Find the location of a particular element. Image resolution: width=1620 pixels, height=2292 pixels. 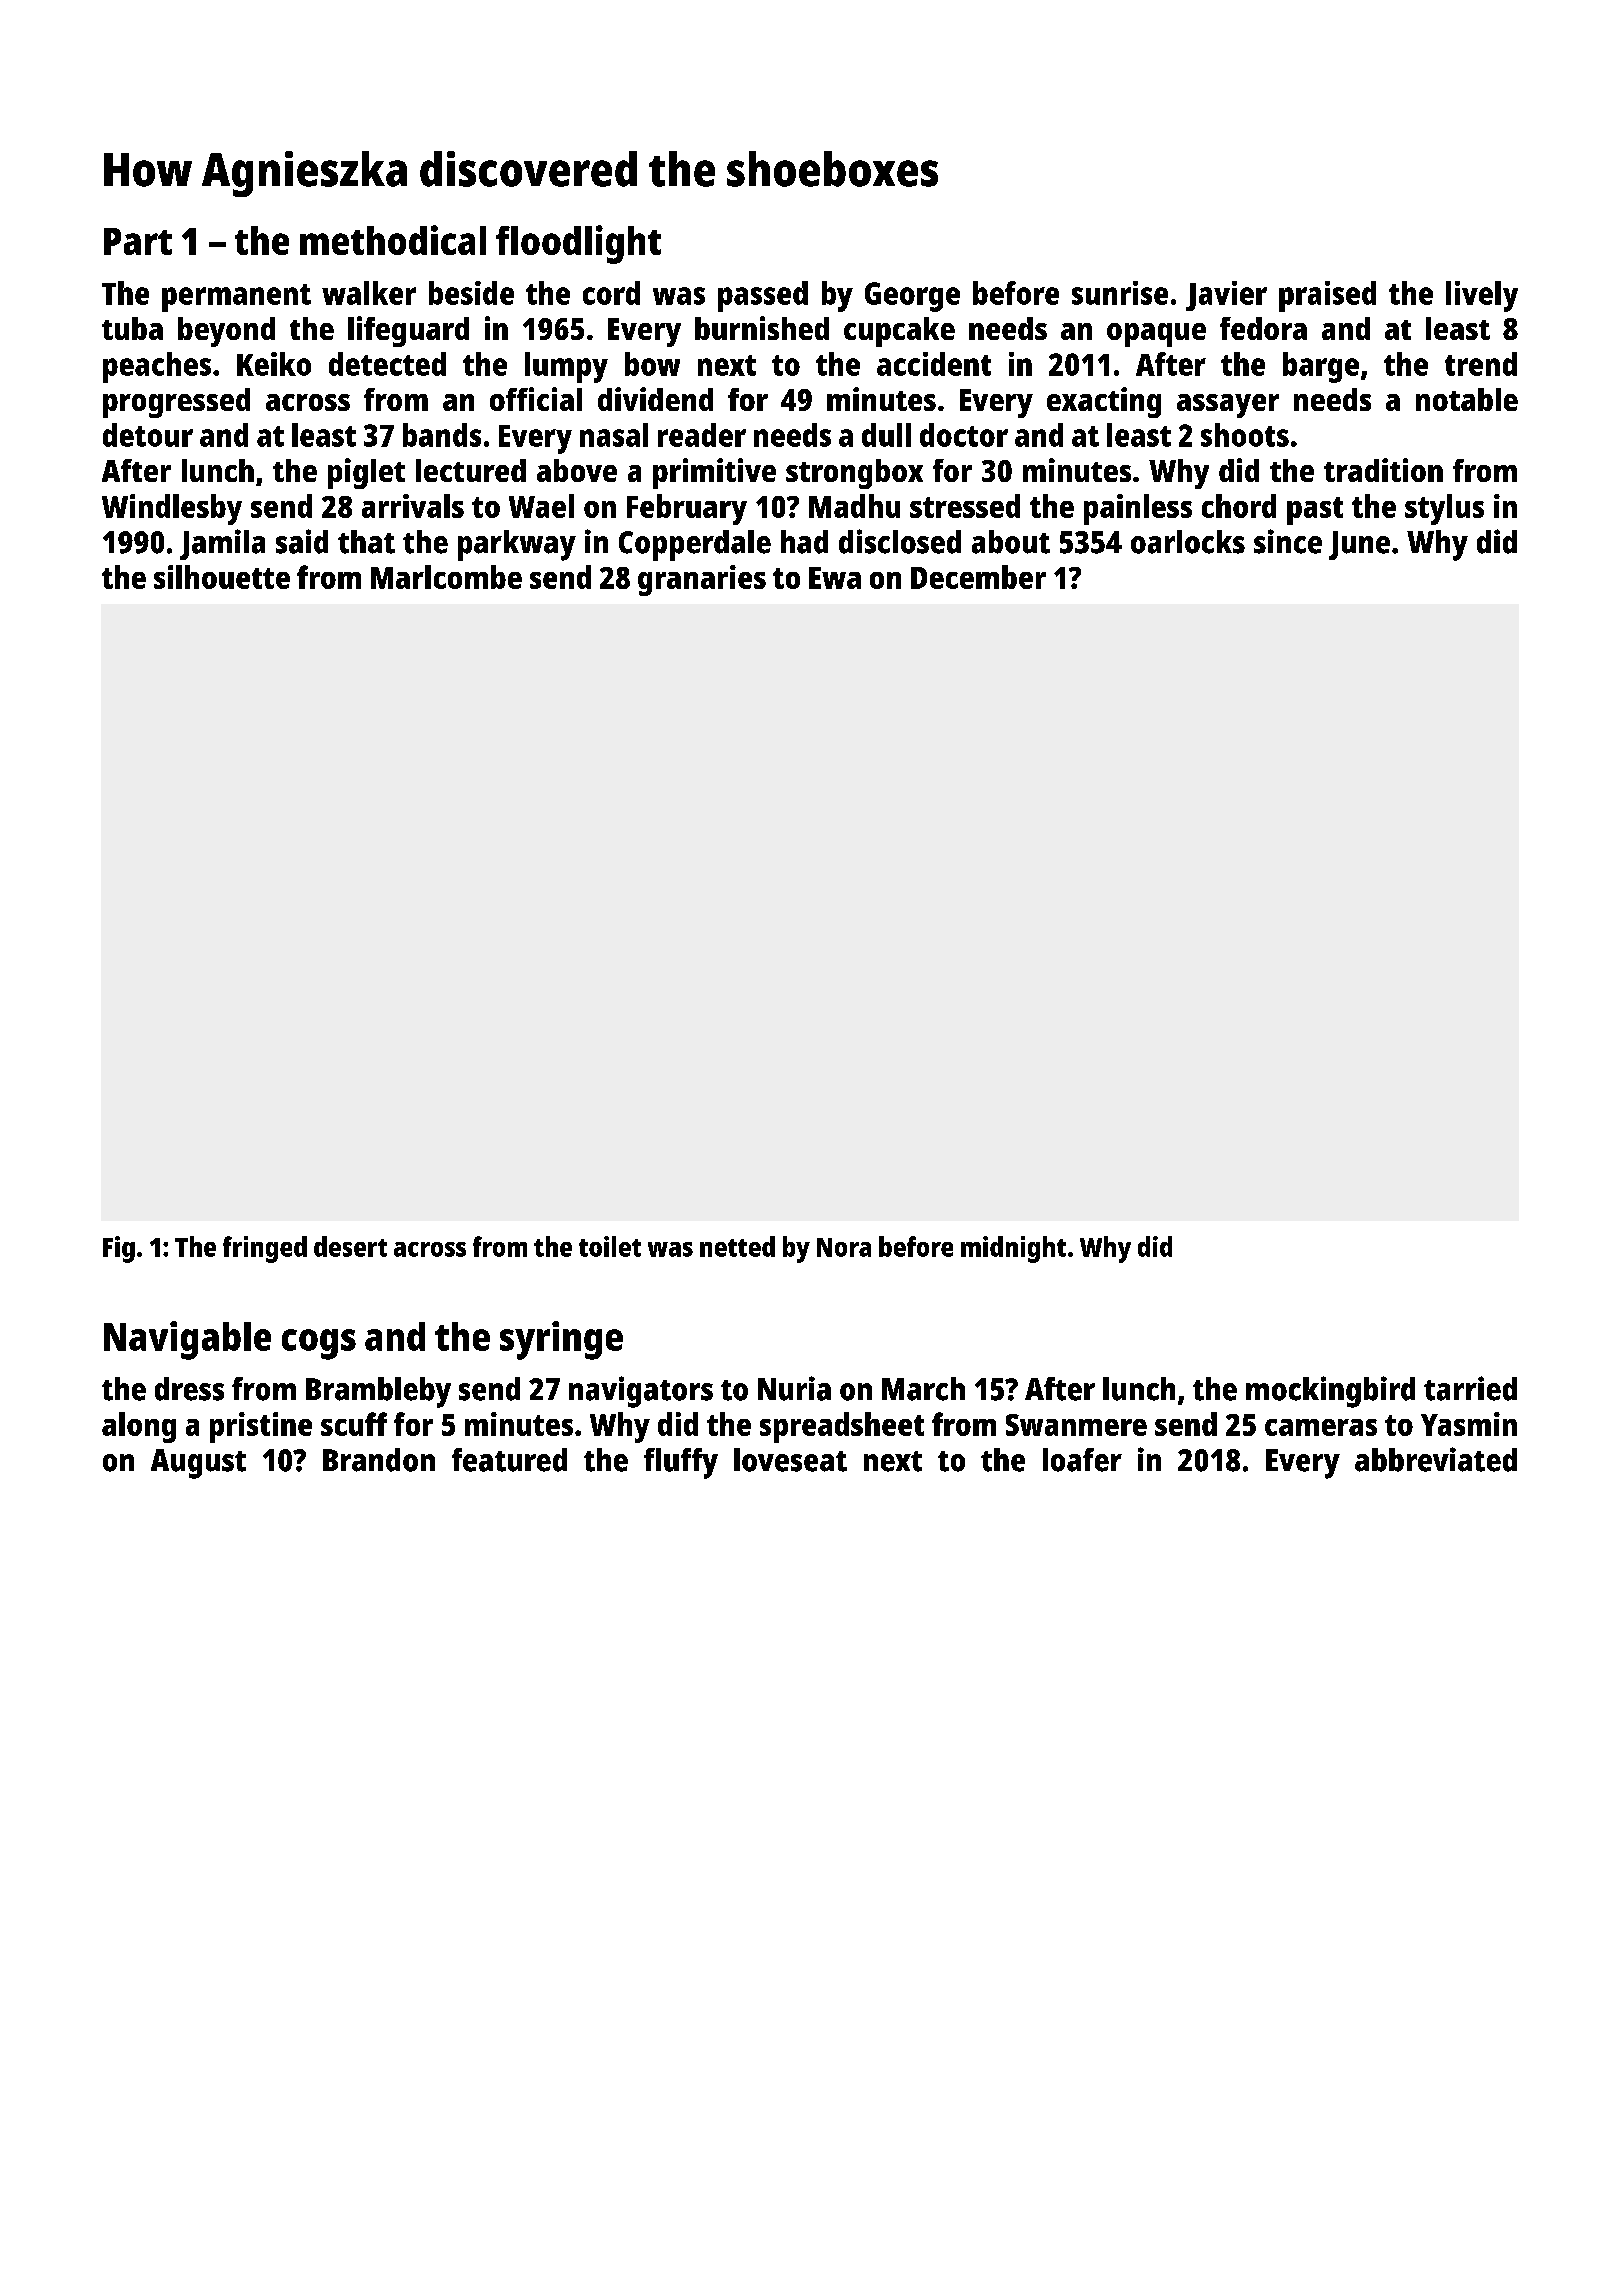

loveseat is located at coordinates (790, 1460).
